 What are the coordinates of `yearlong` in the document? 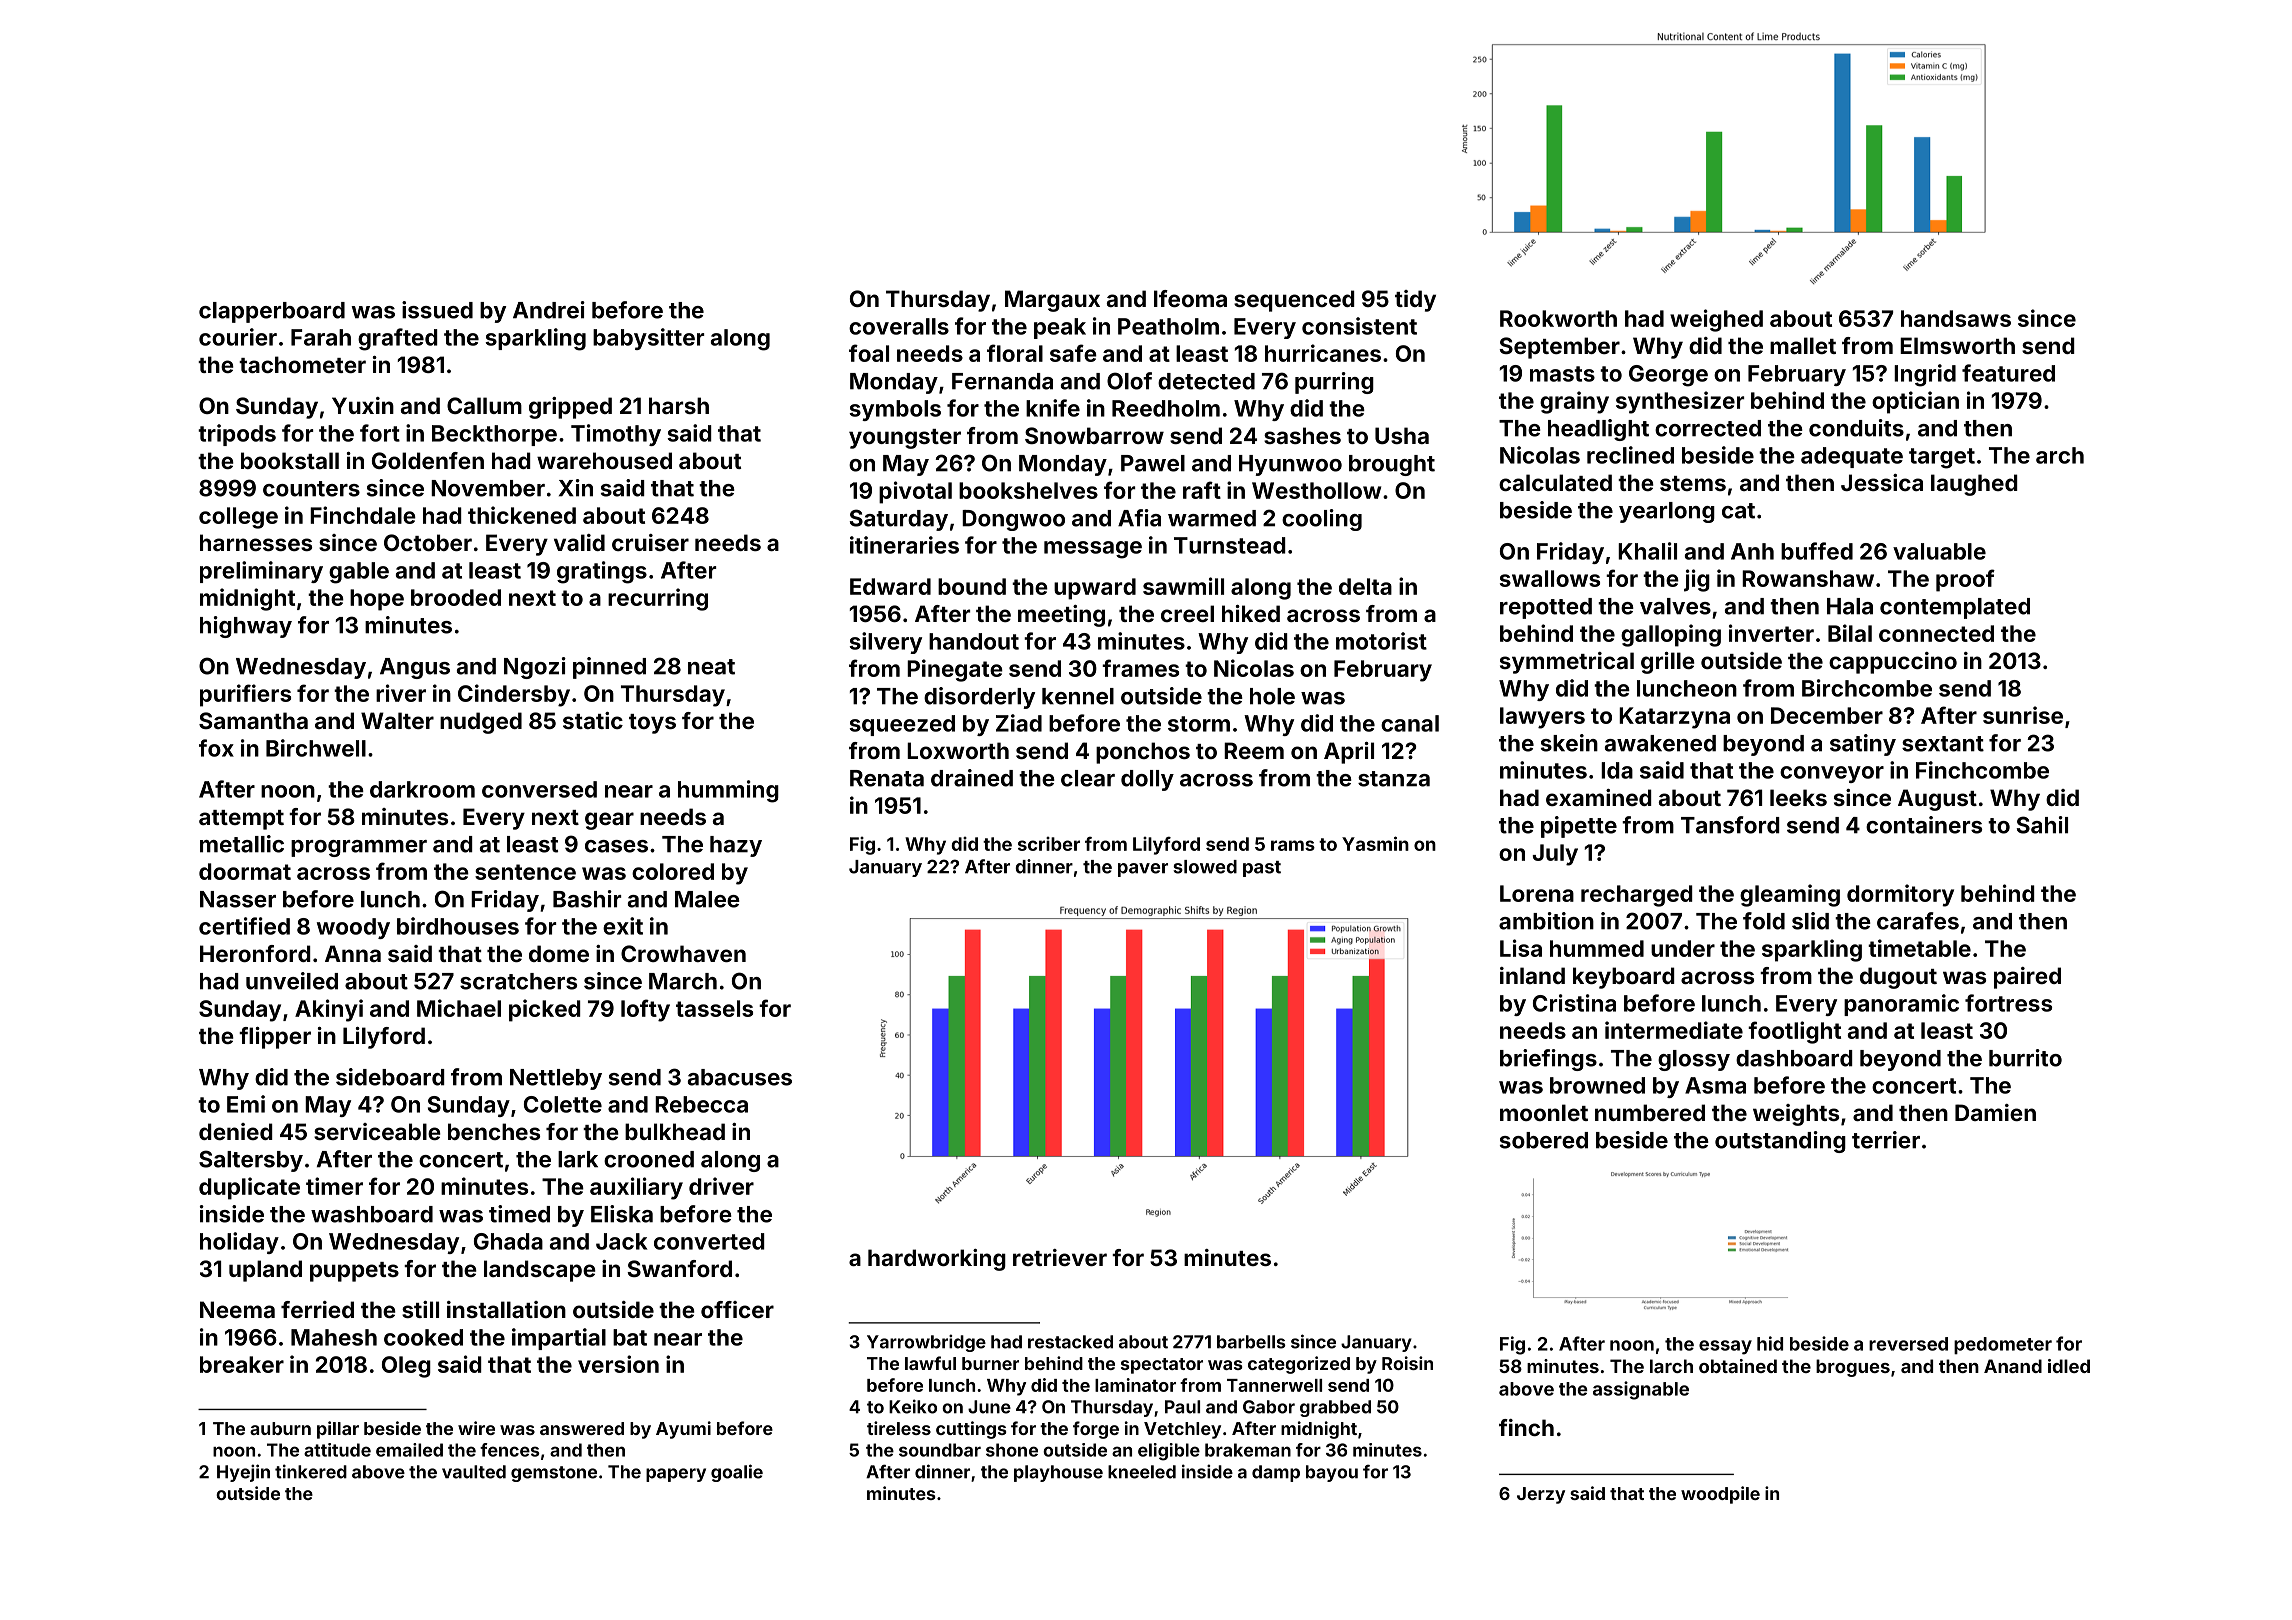 It's located at (1667, 512).
